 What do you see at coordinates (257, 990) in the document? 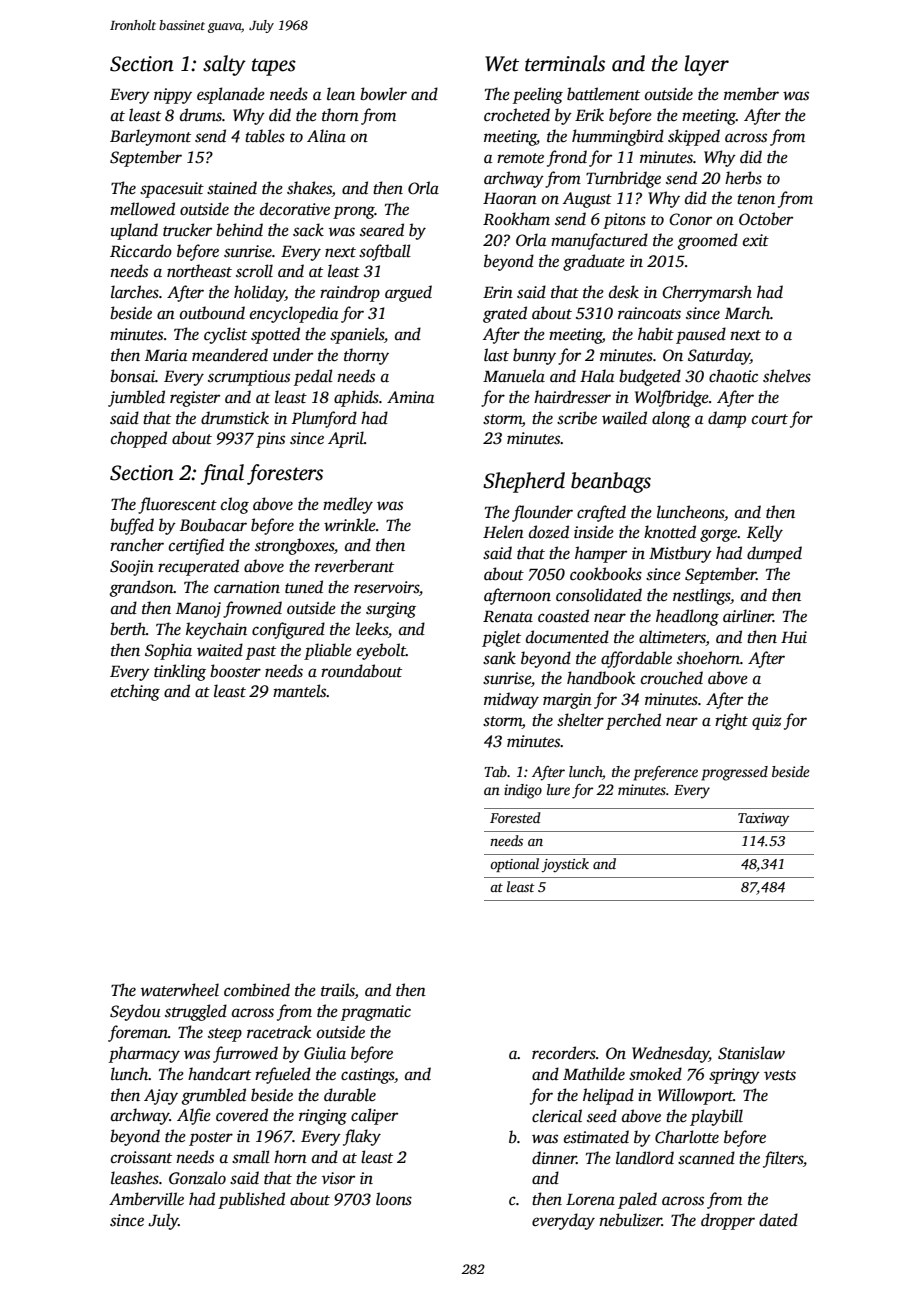
I see `combined` at bounding box center [257, 990].
